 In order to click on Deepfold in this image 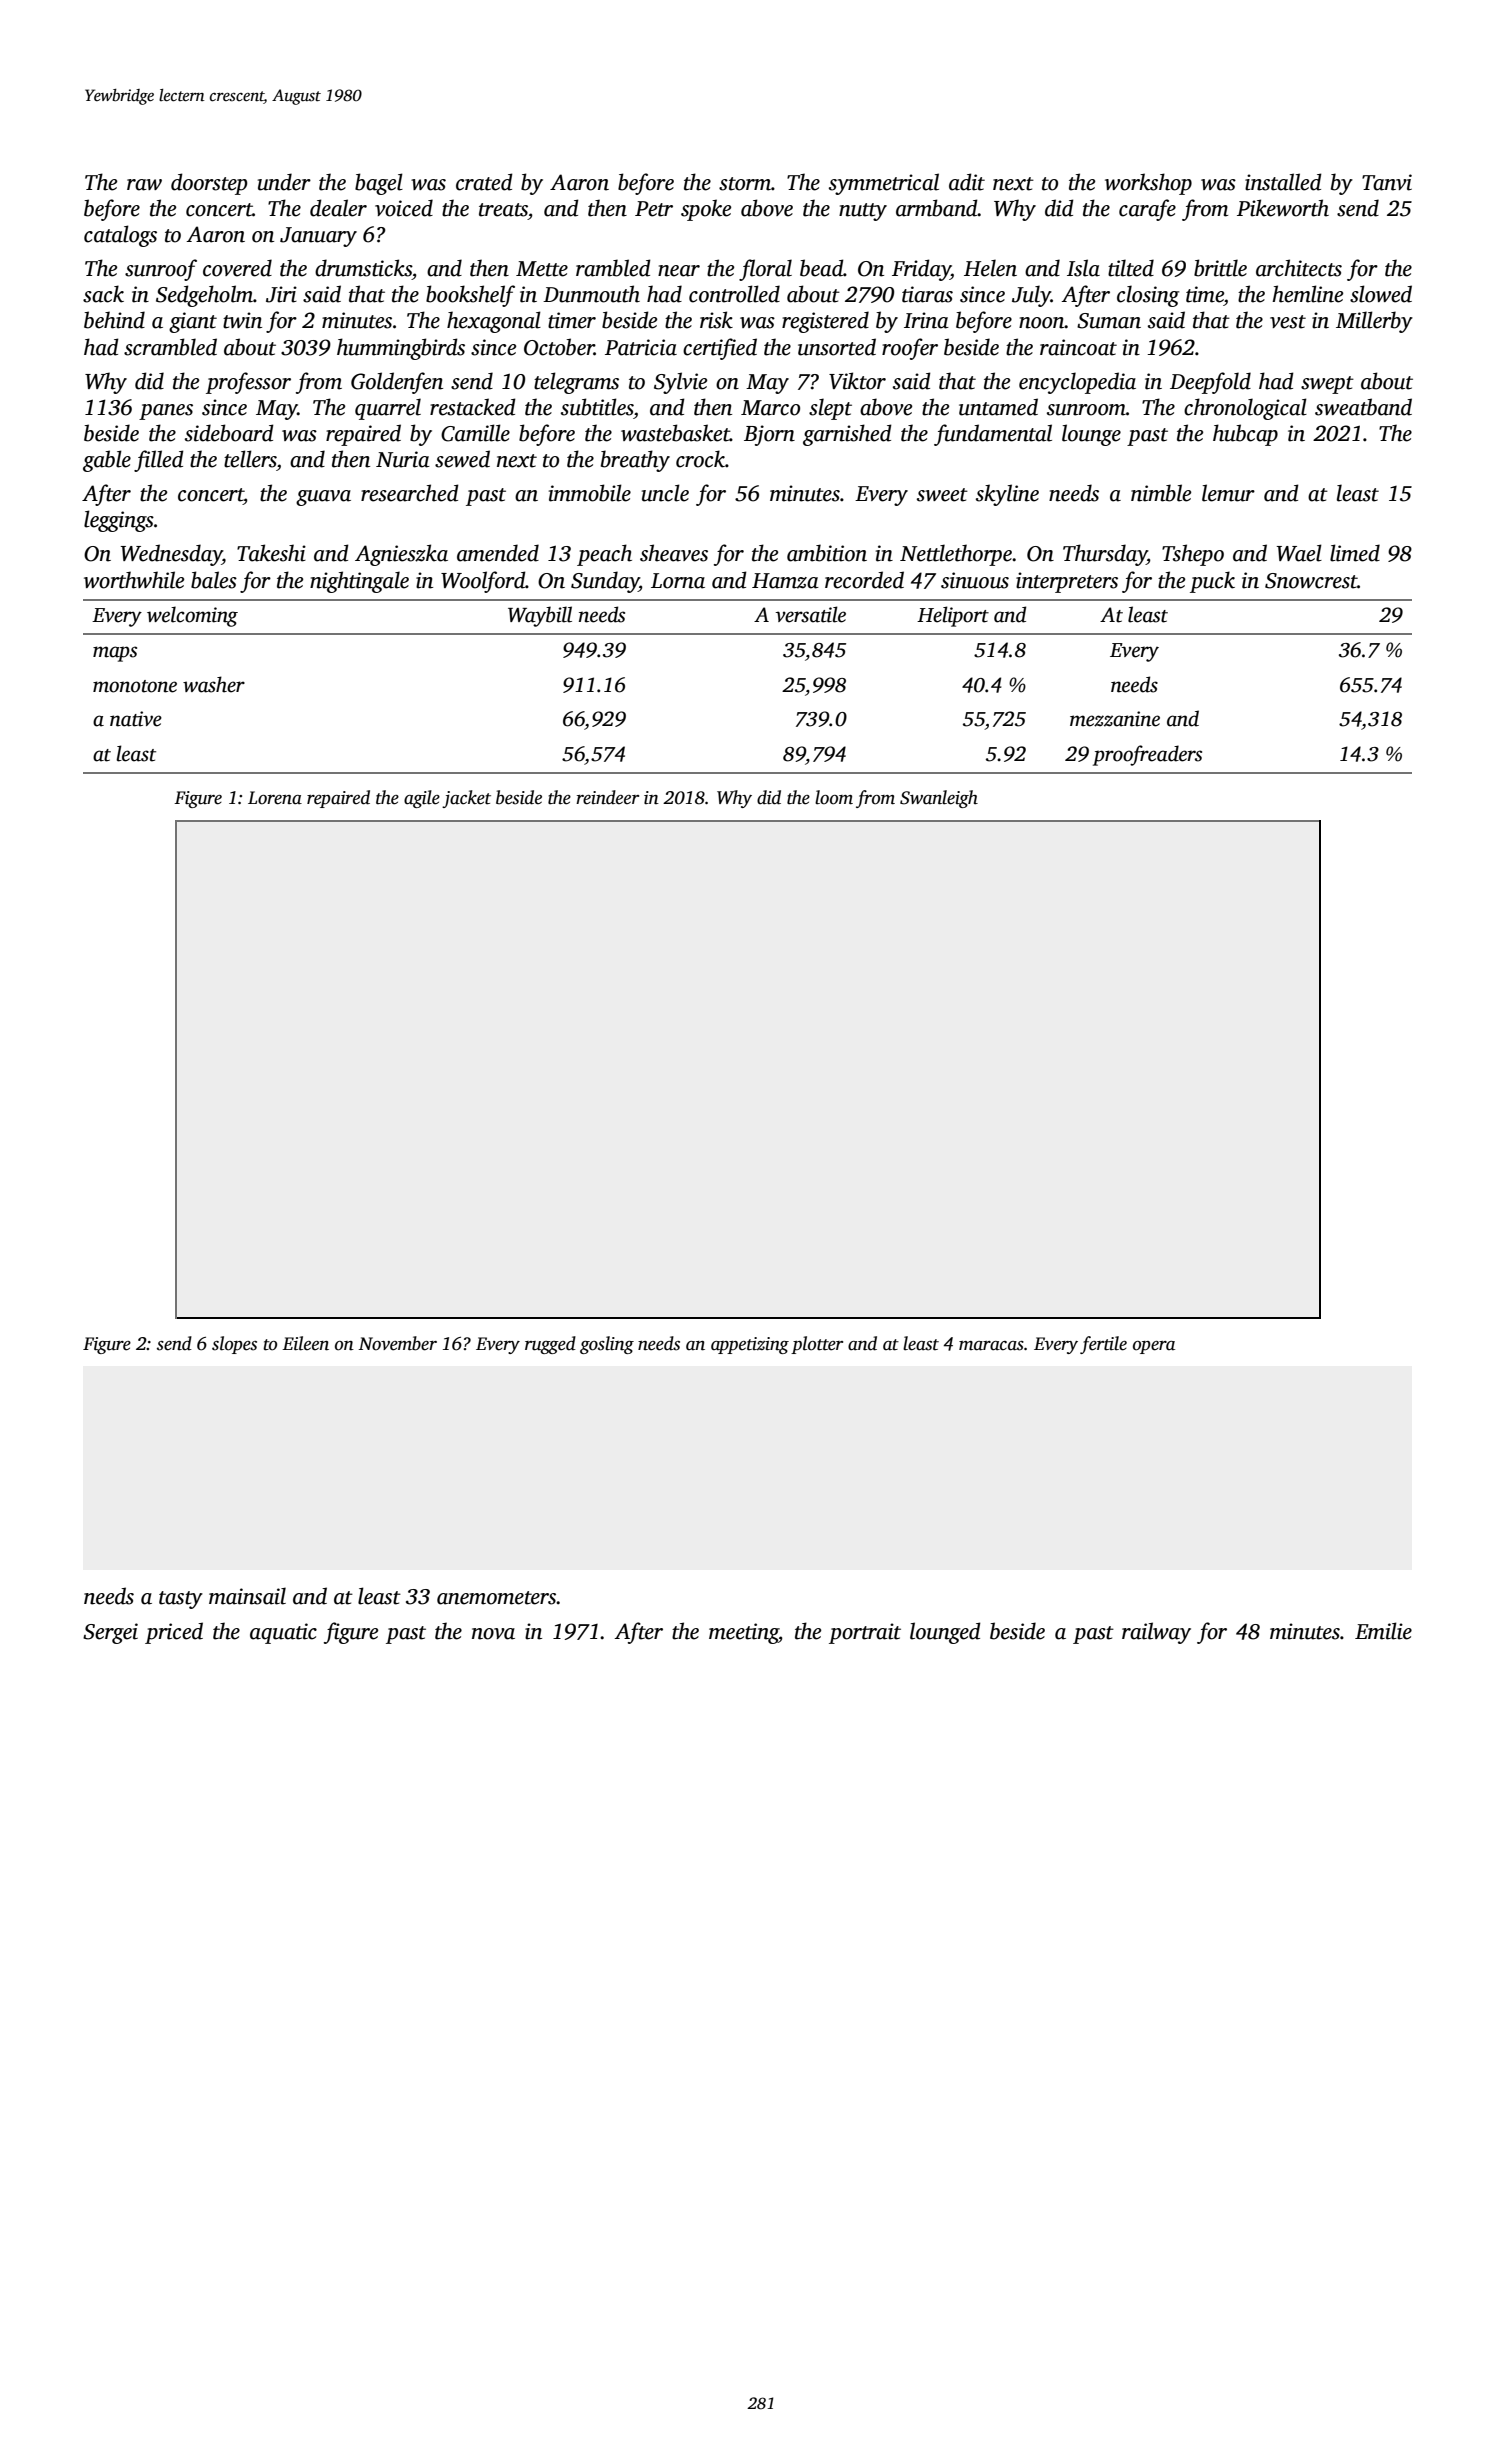, I will do `click(1210, 383)`.
